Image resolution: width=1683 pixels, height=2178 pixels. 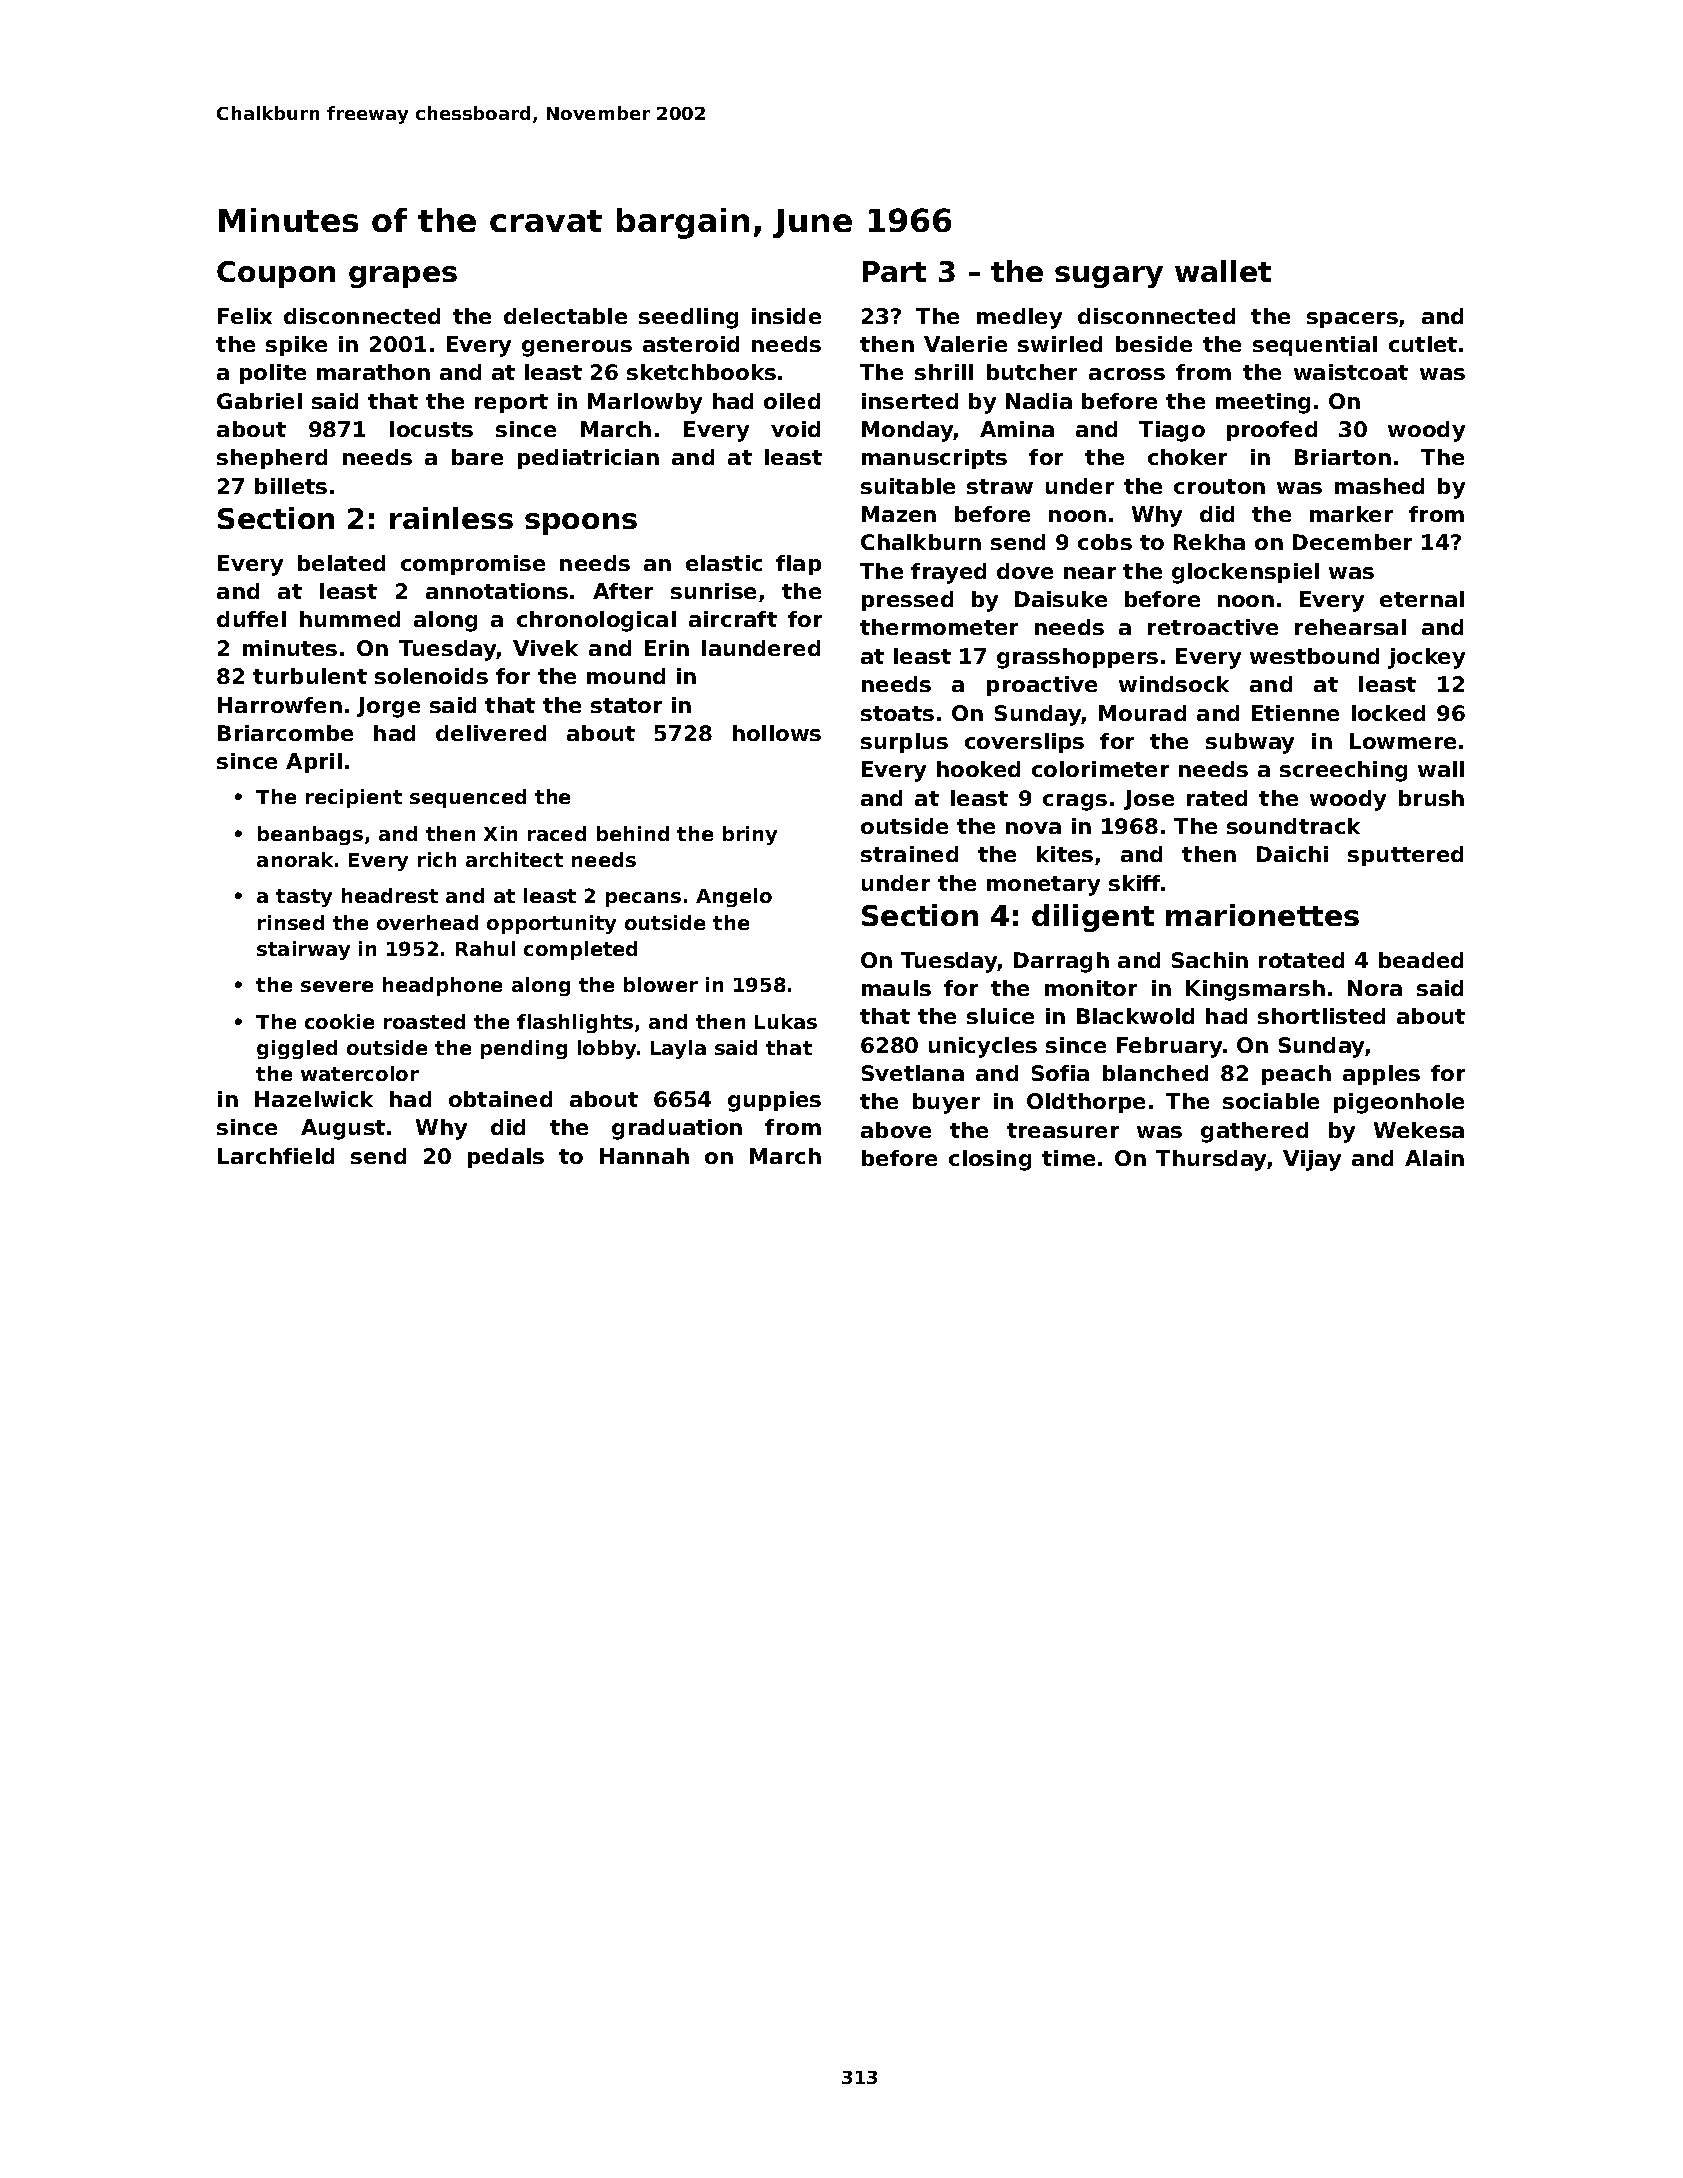 I want to click on February, so click(x=1169, y=1047).
